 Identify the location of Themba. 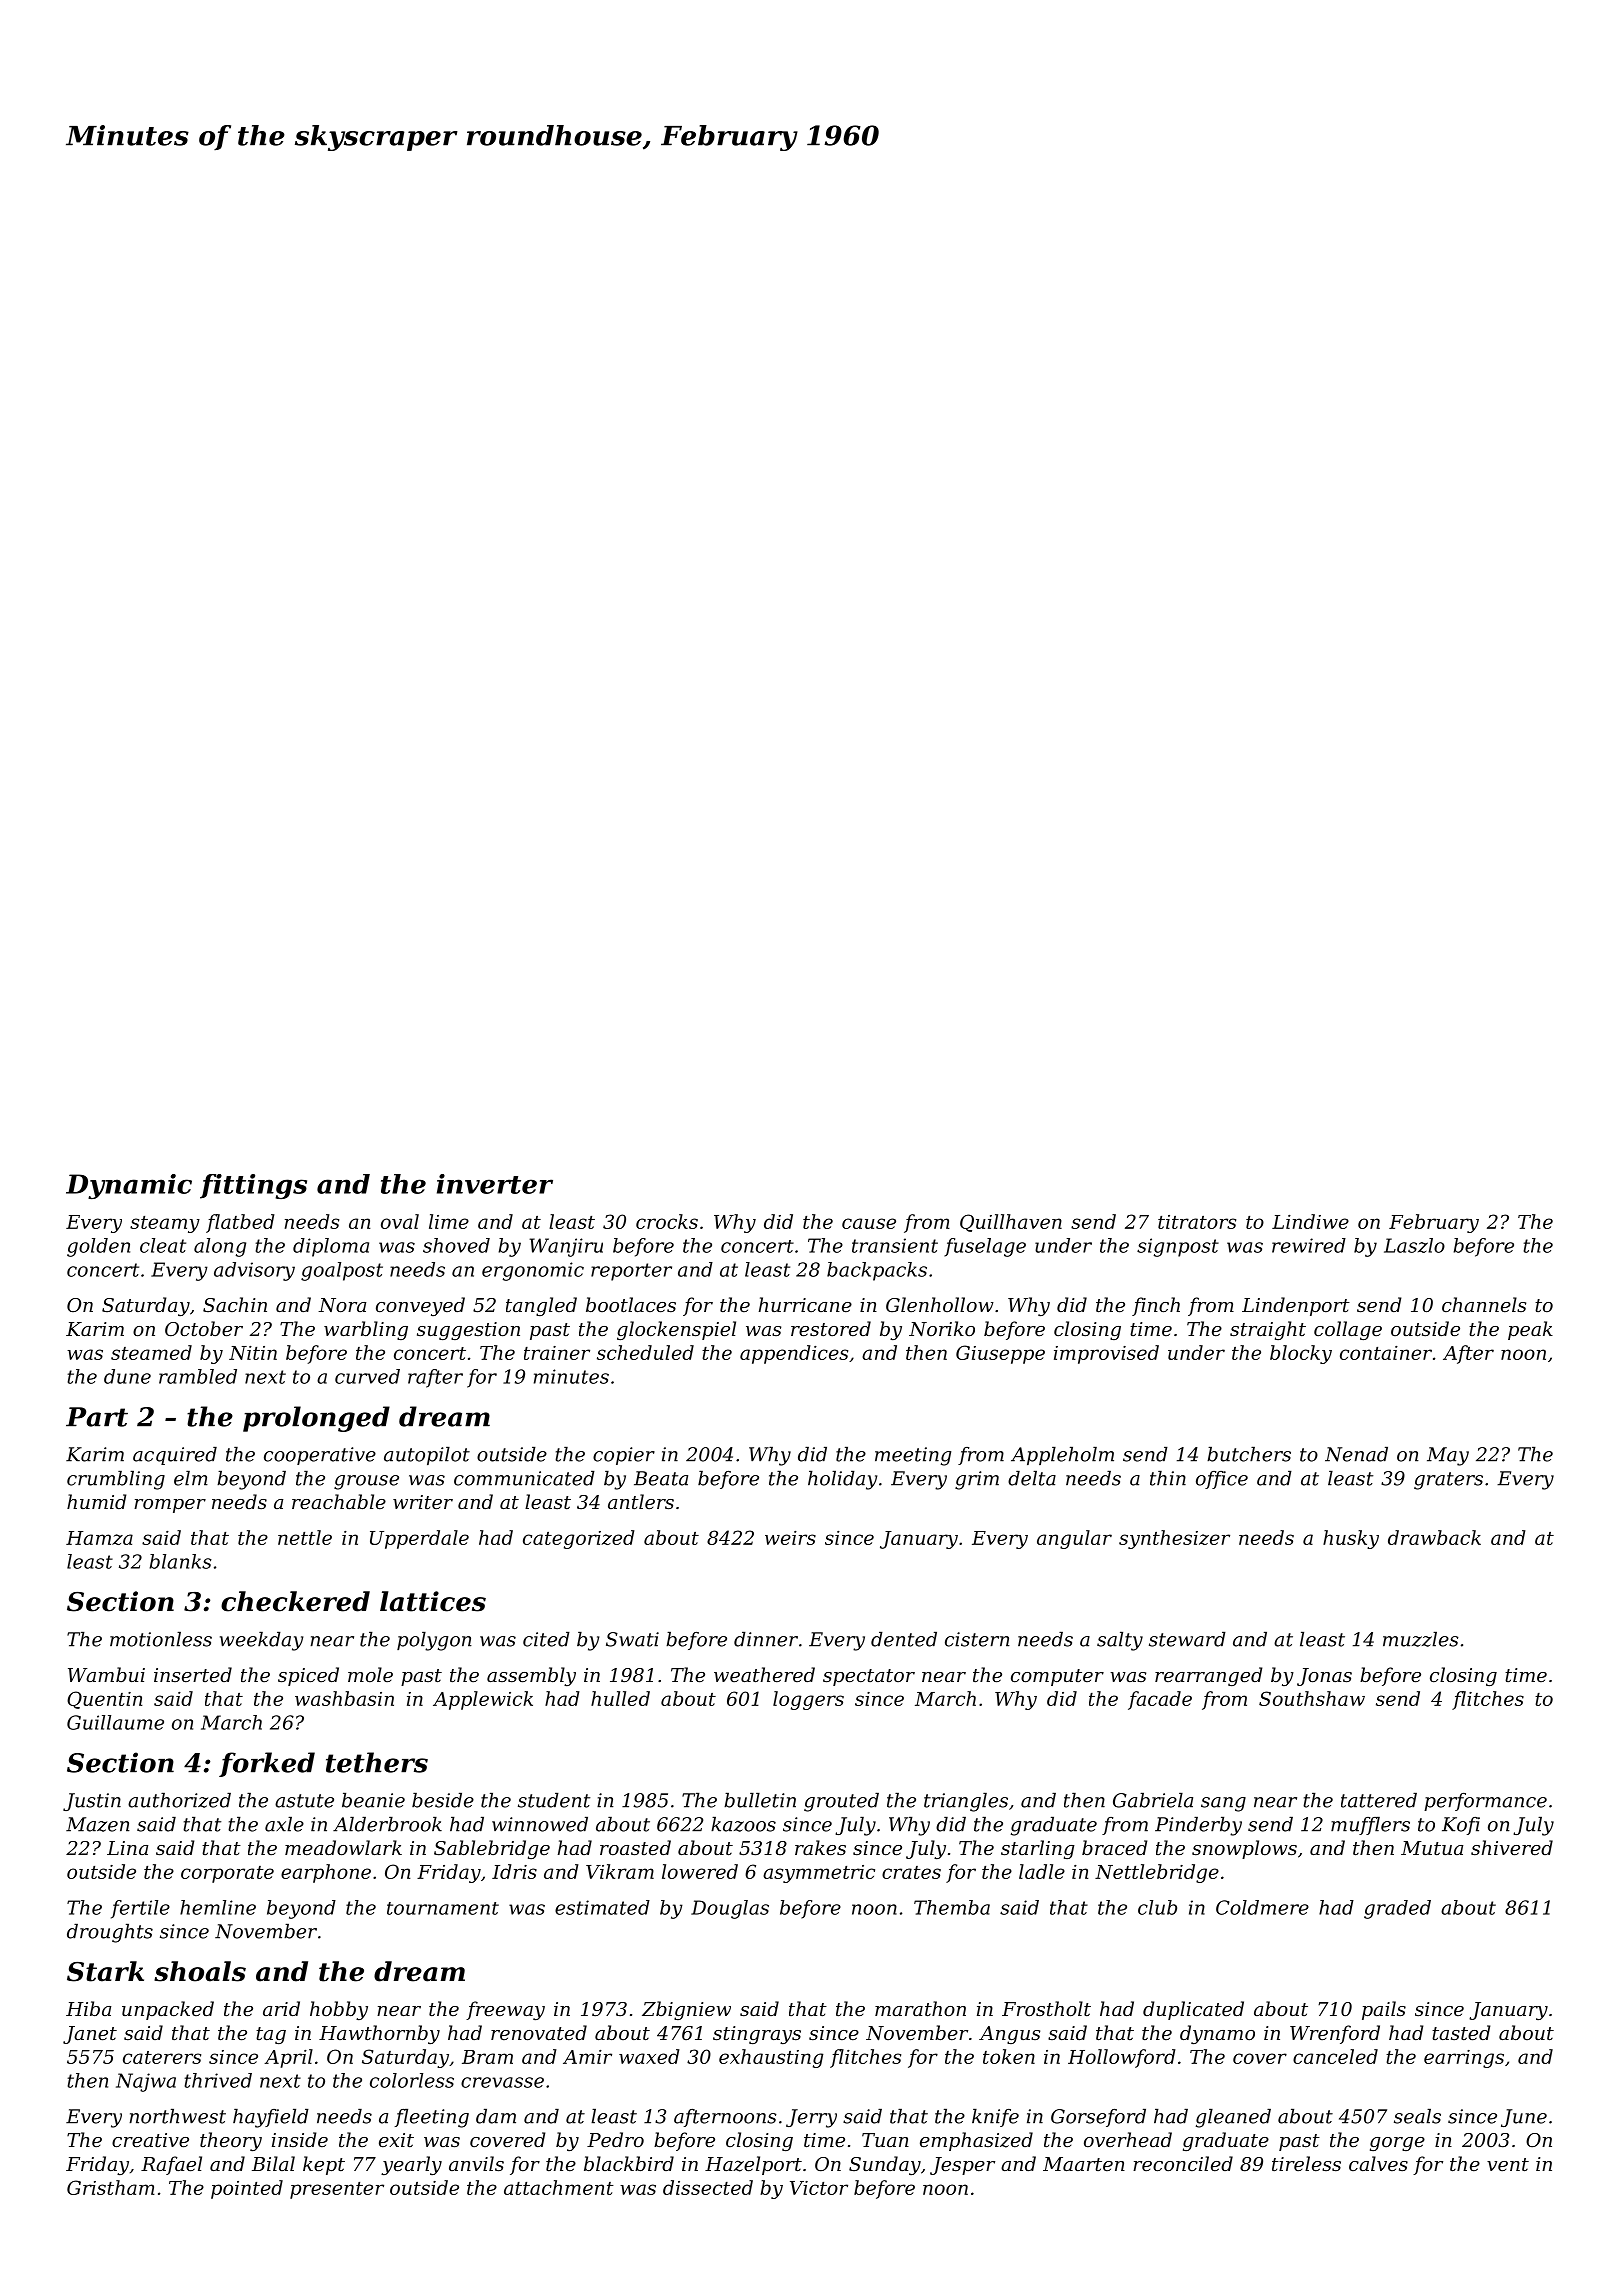
(952, 1907).
